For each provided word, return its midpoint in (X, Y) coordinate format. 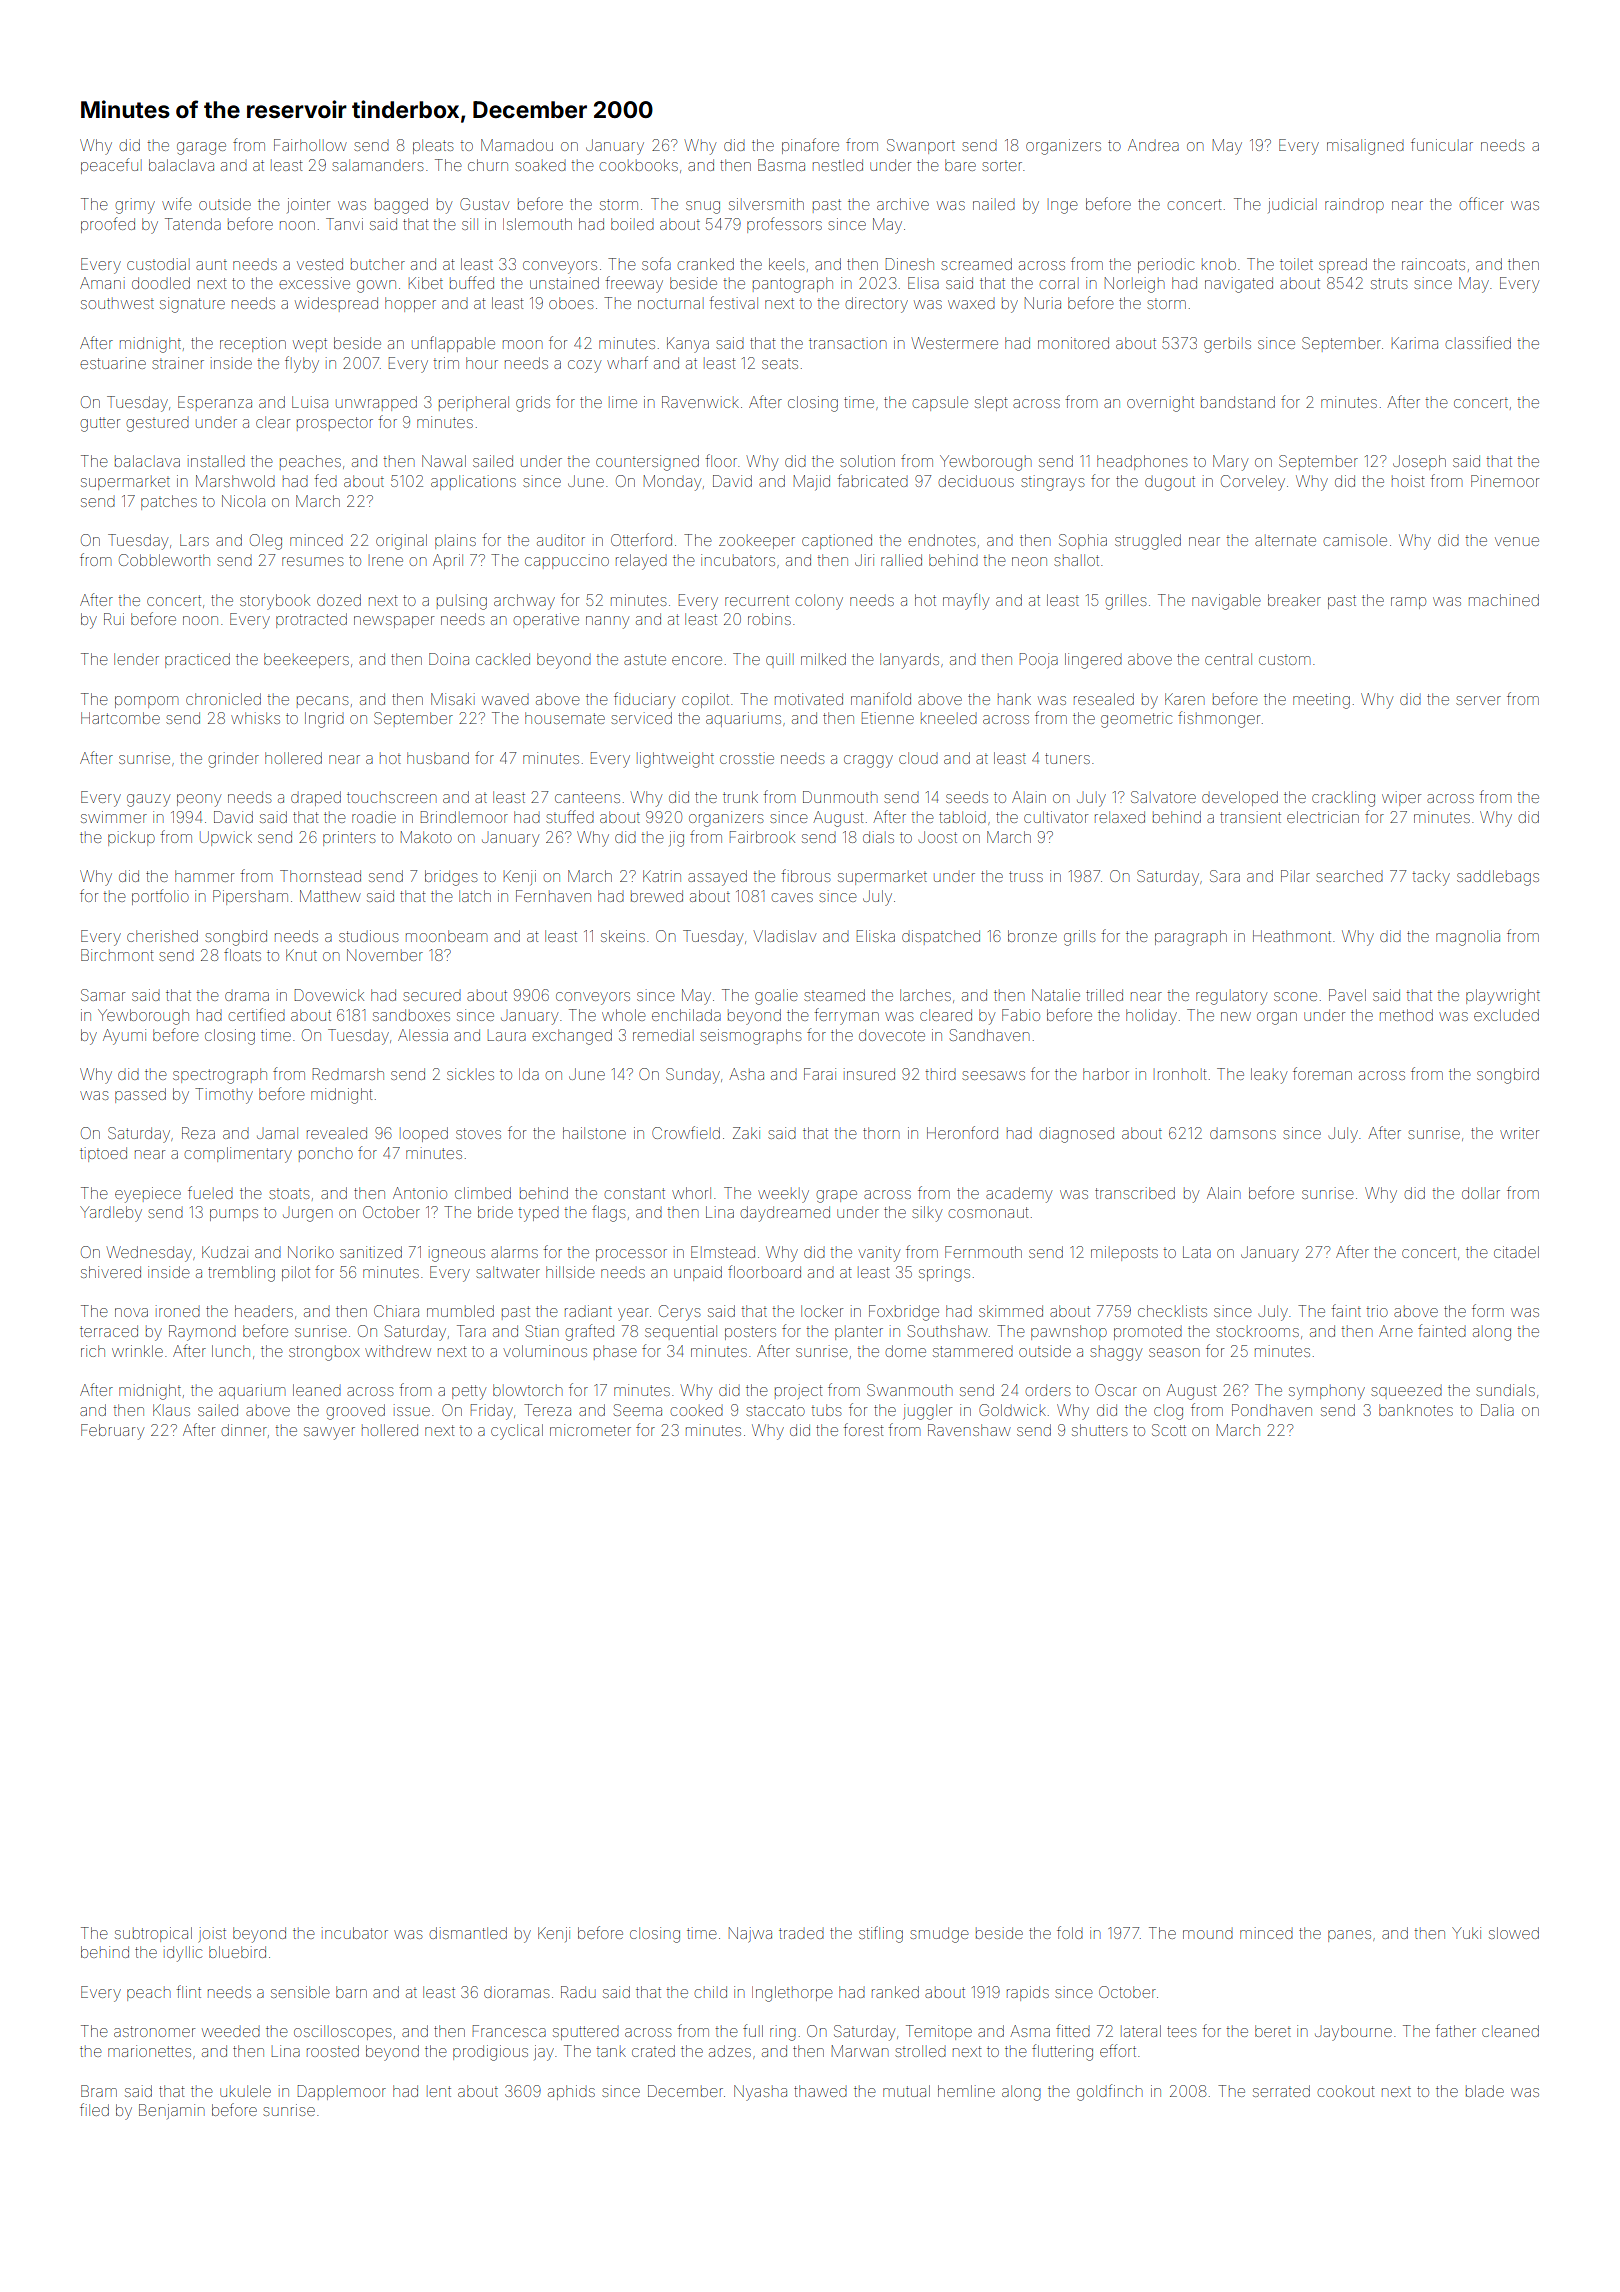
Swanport (921, 146)
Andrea (1153, 145)
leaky (1269, 1076)
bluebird (237, 1952)
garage (201, 148)
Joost (937, 837)
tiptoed (103, 1154)
